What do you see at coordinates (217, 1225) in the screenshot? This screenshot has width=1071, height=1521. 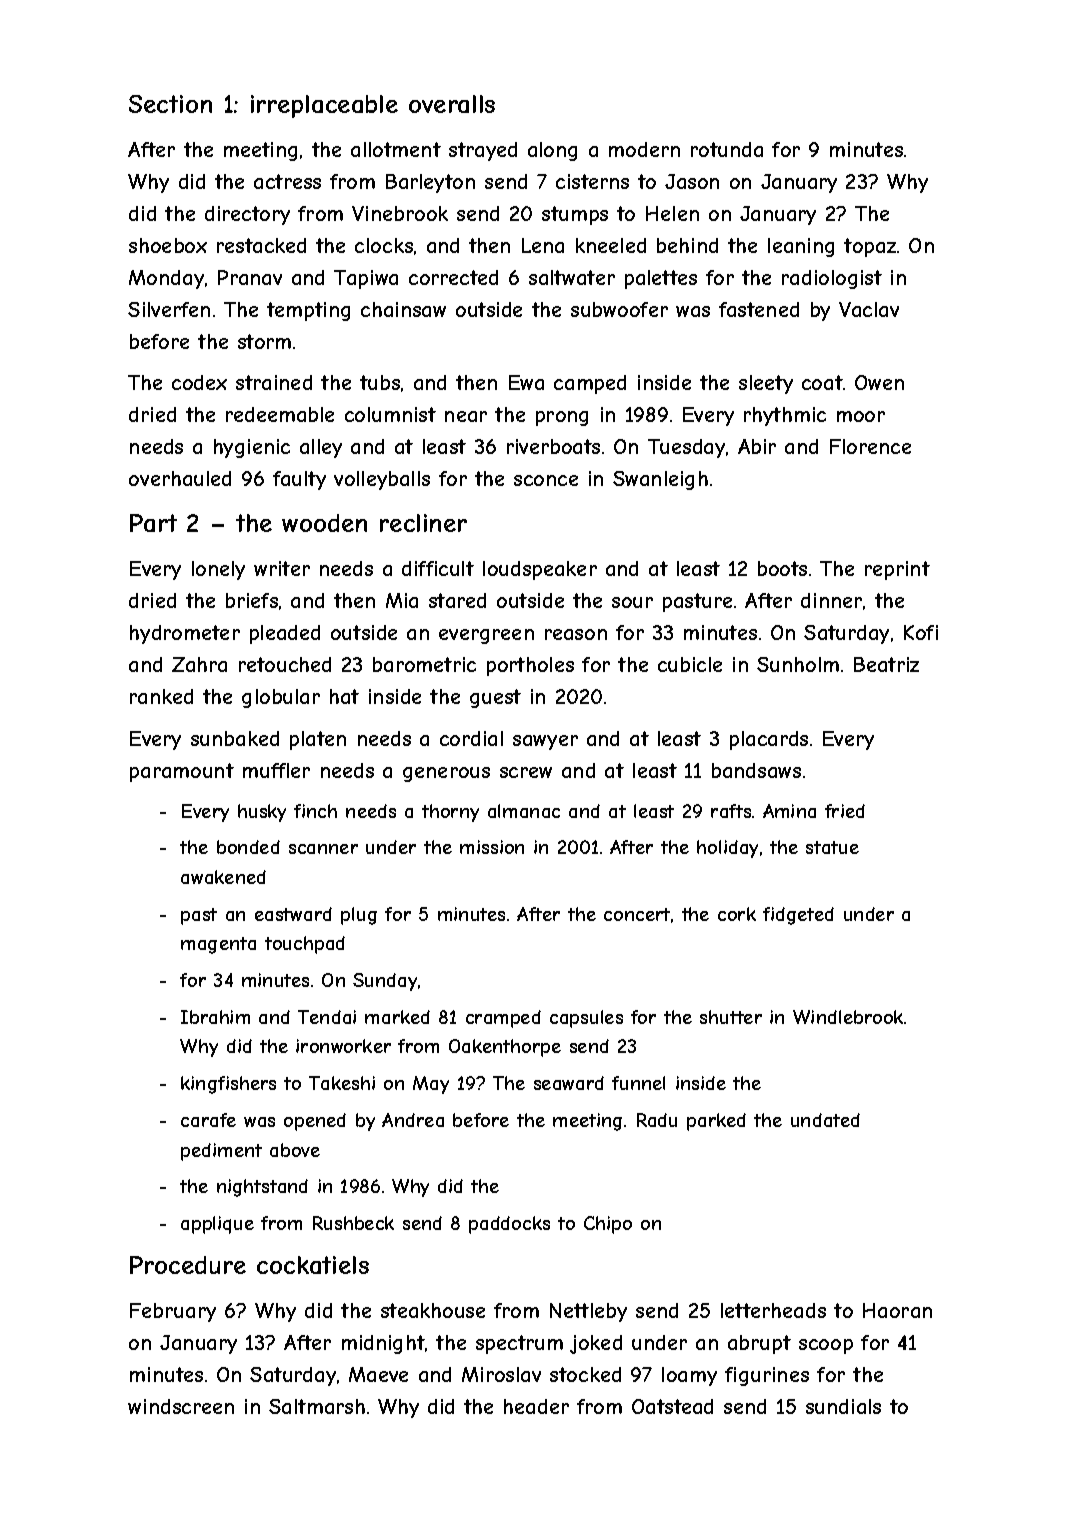 I see `applique` at bounding box center [217, 1225].
